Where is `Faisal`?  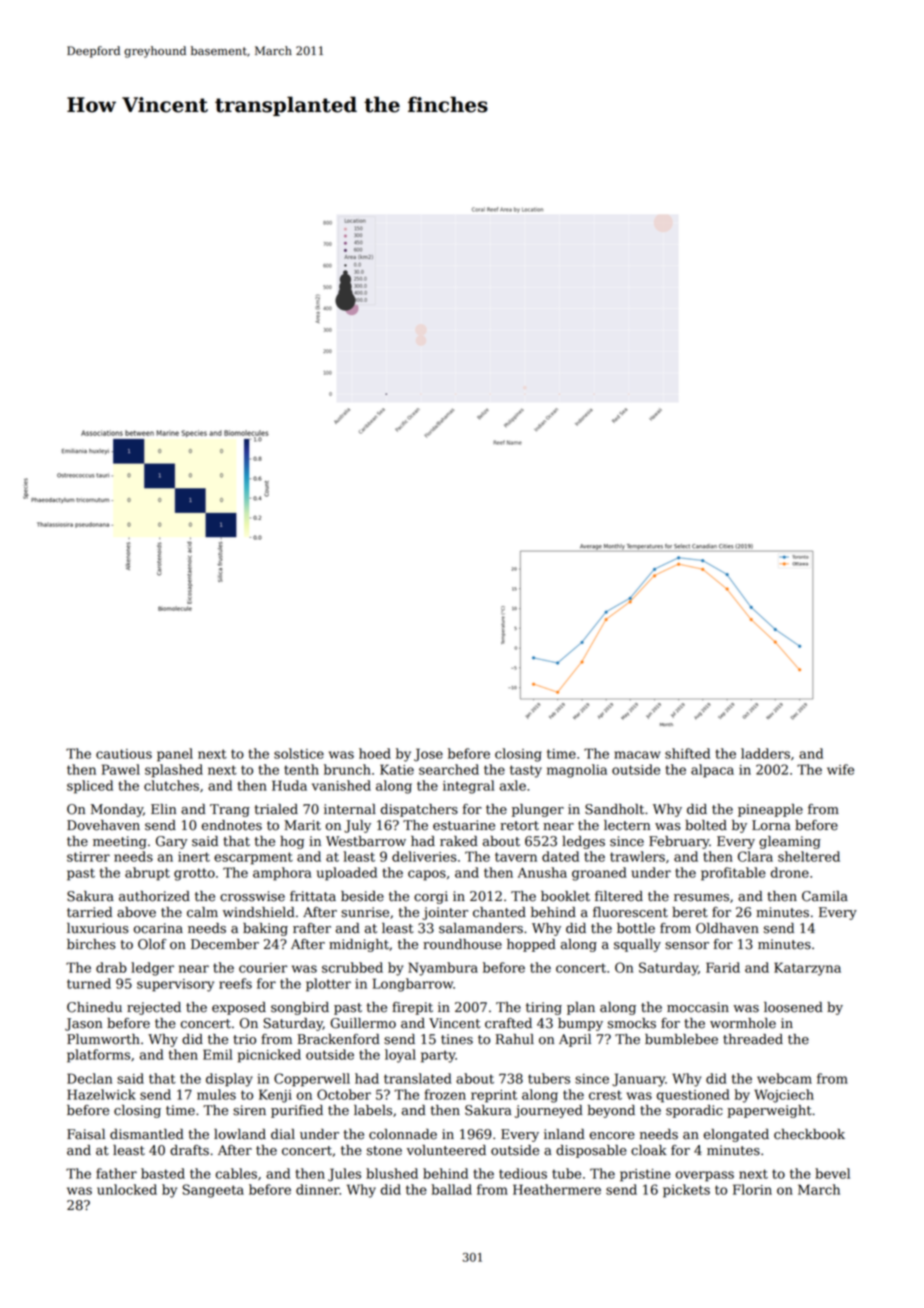
Faisal is located at coordinates (86, 1134).
